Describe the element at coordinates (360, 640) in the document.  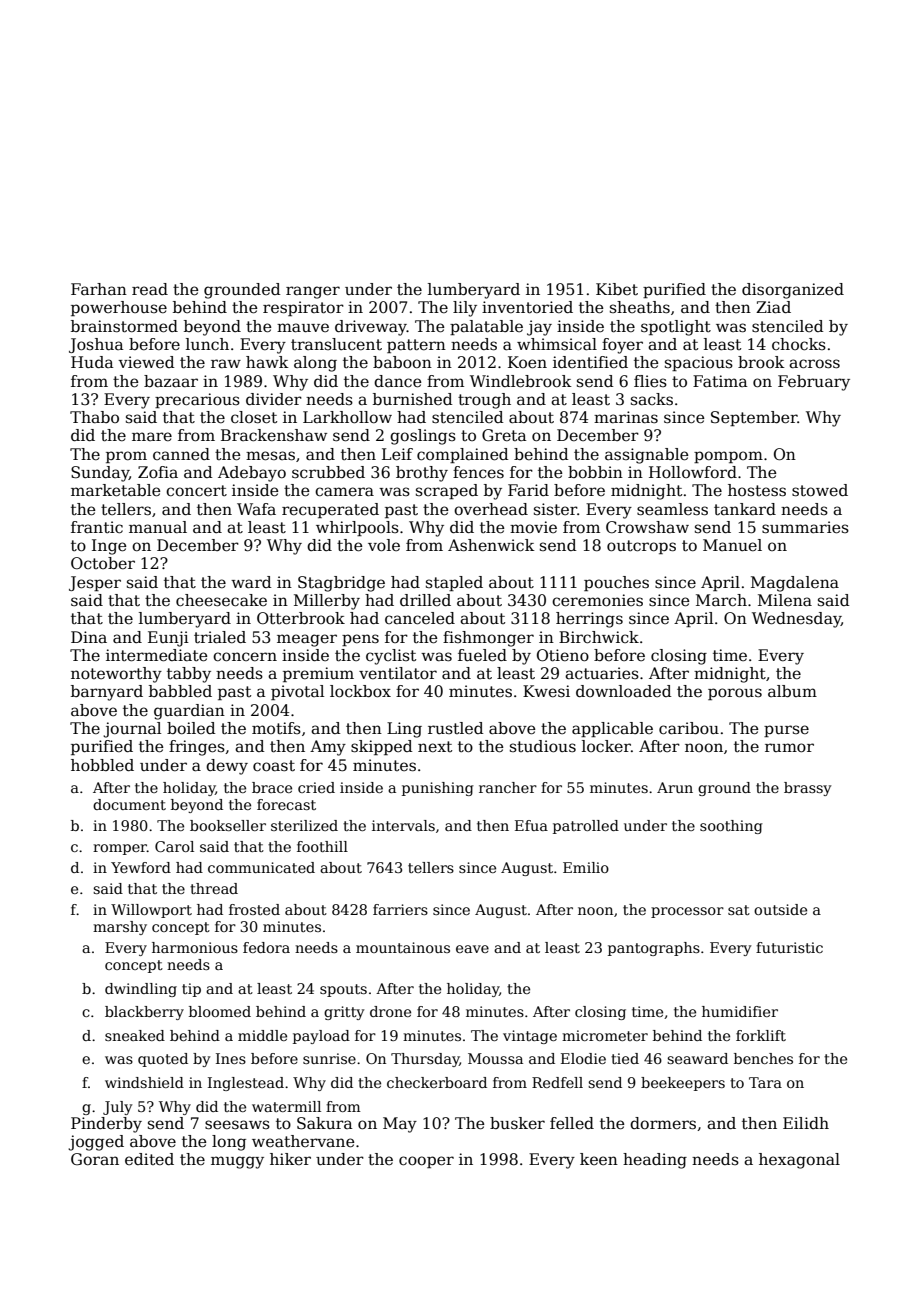
I see `pens` at that location.
